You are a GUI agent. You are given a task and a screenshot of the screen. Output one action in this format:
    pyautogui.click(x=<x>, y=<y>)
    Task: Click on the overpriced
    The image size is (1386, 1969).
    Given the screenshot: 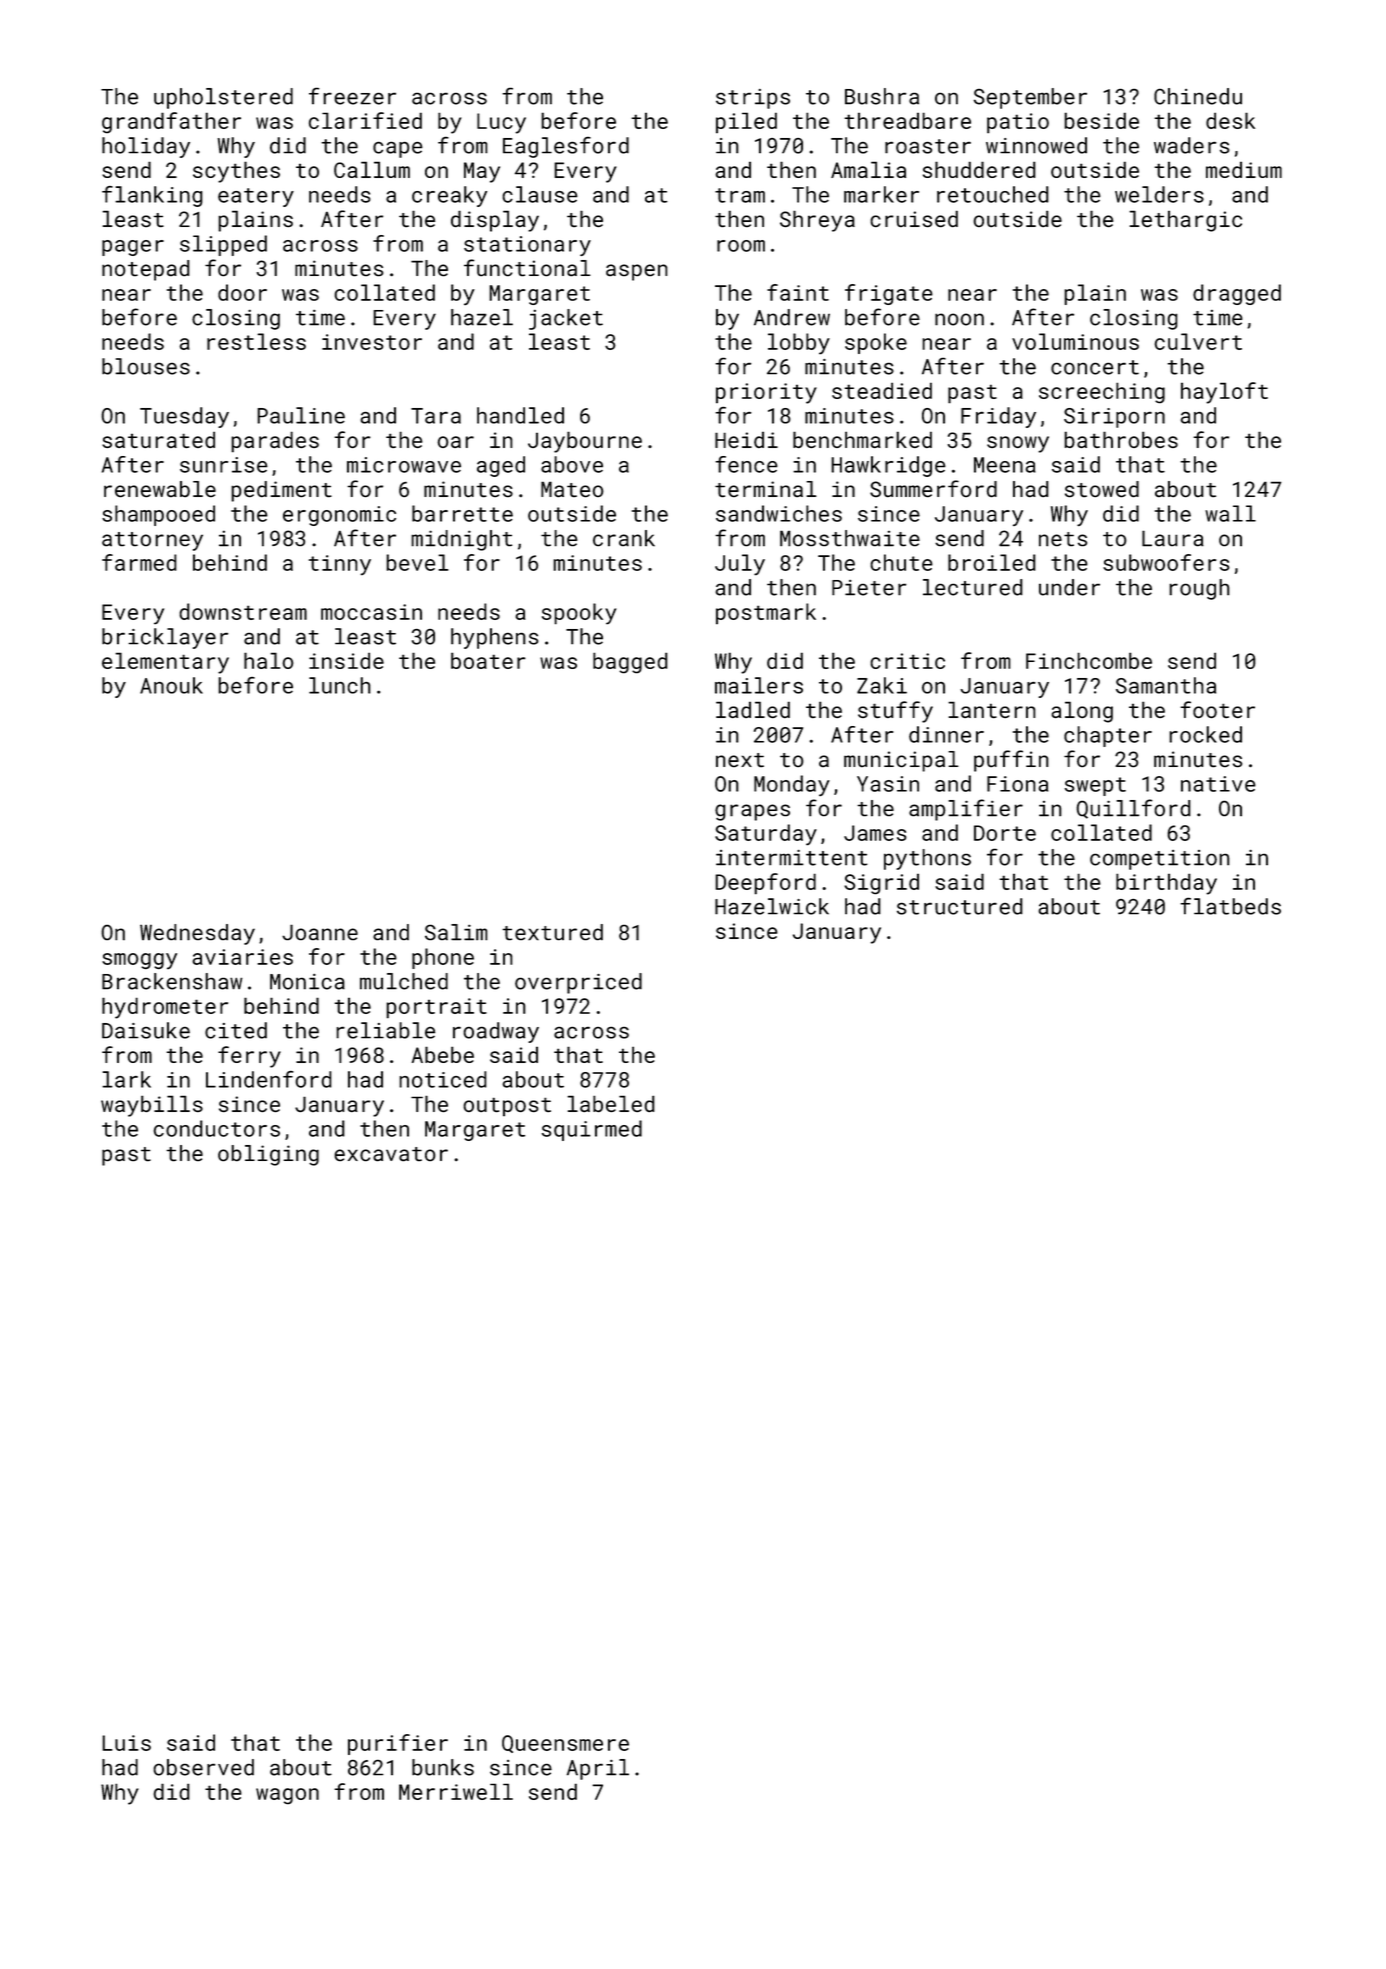 What is the action you would take?
    pyautogui.click(x=578, y=983)
